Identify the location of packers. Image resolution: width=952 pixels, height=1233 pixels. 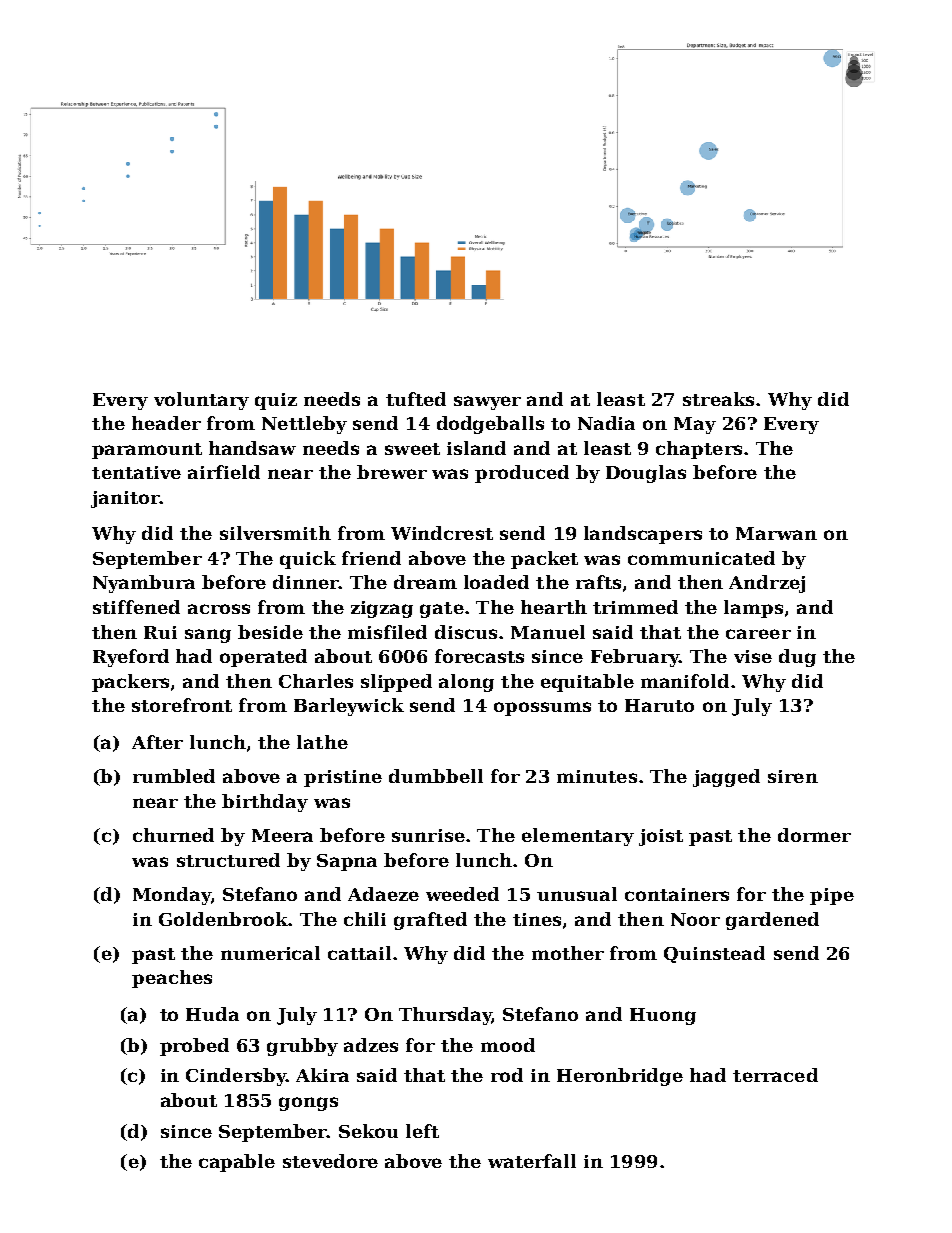
(130, 683).
